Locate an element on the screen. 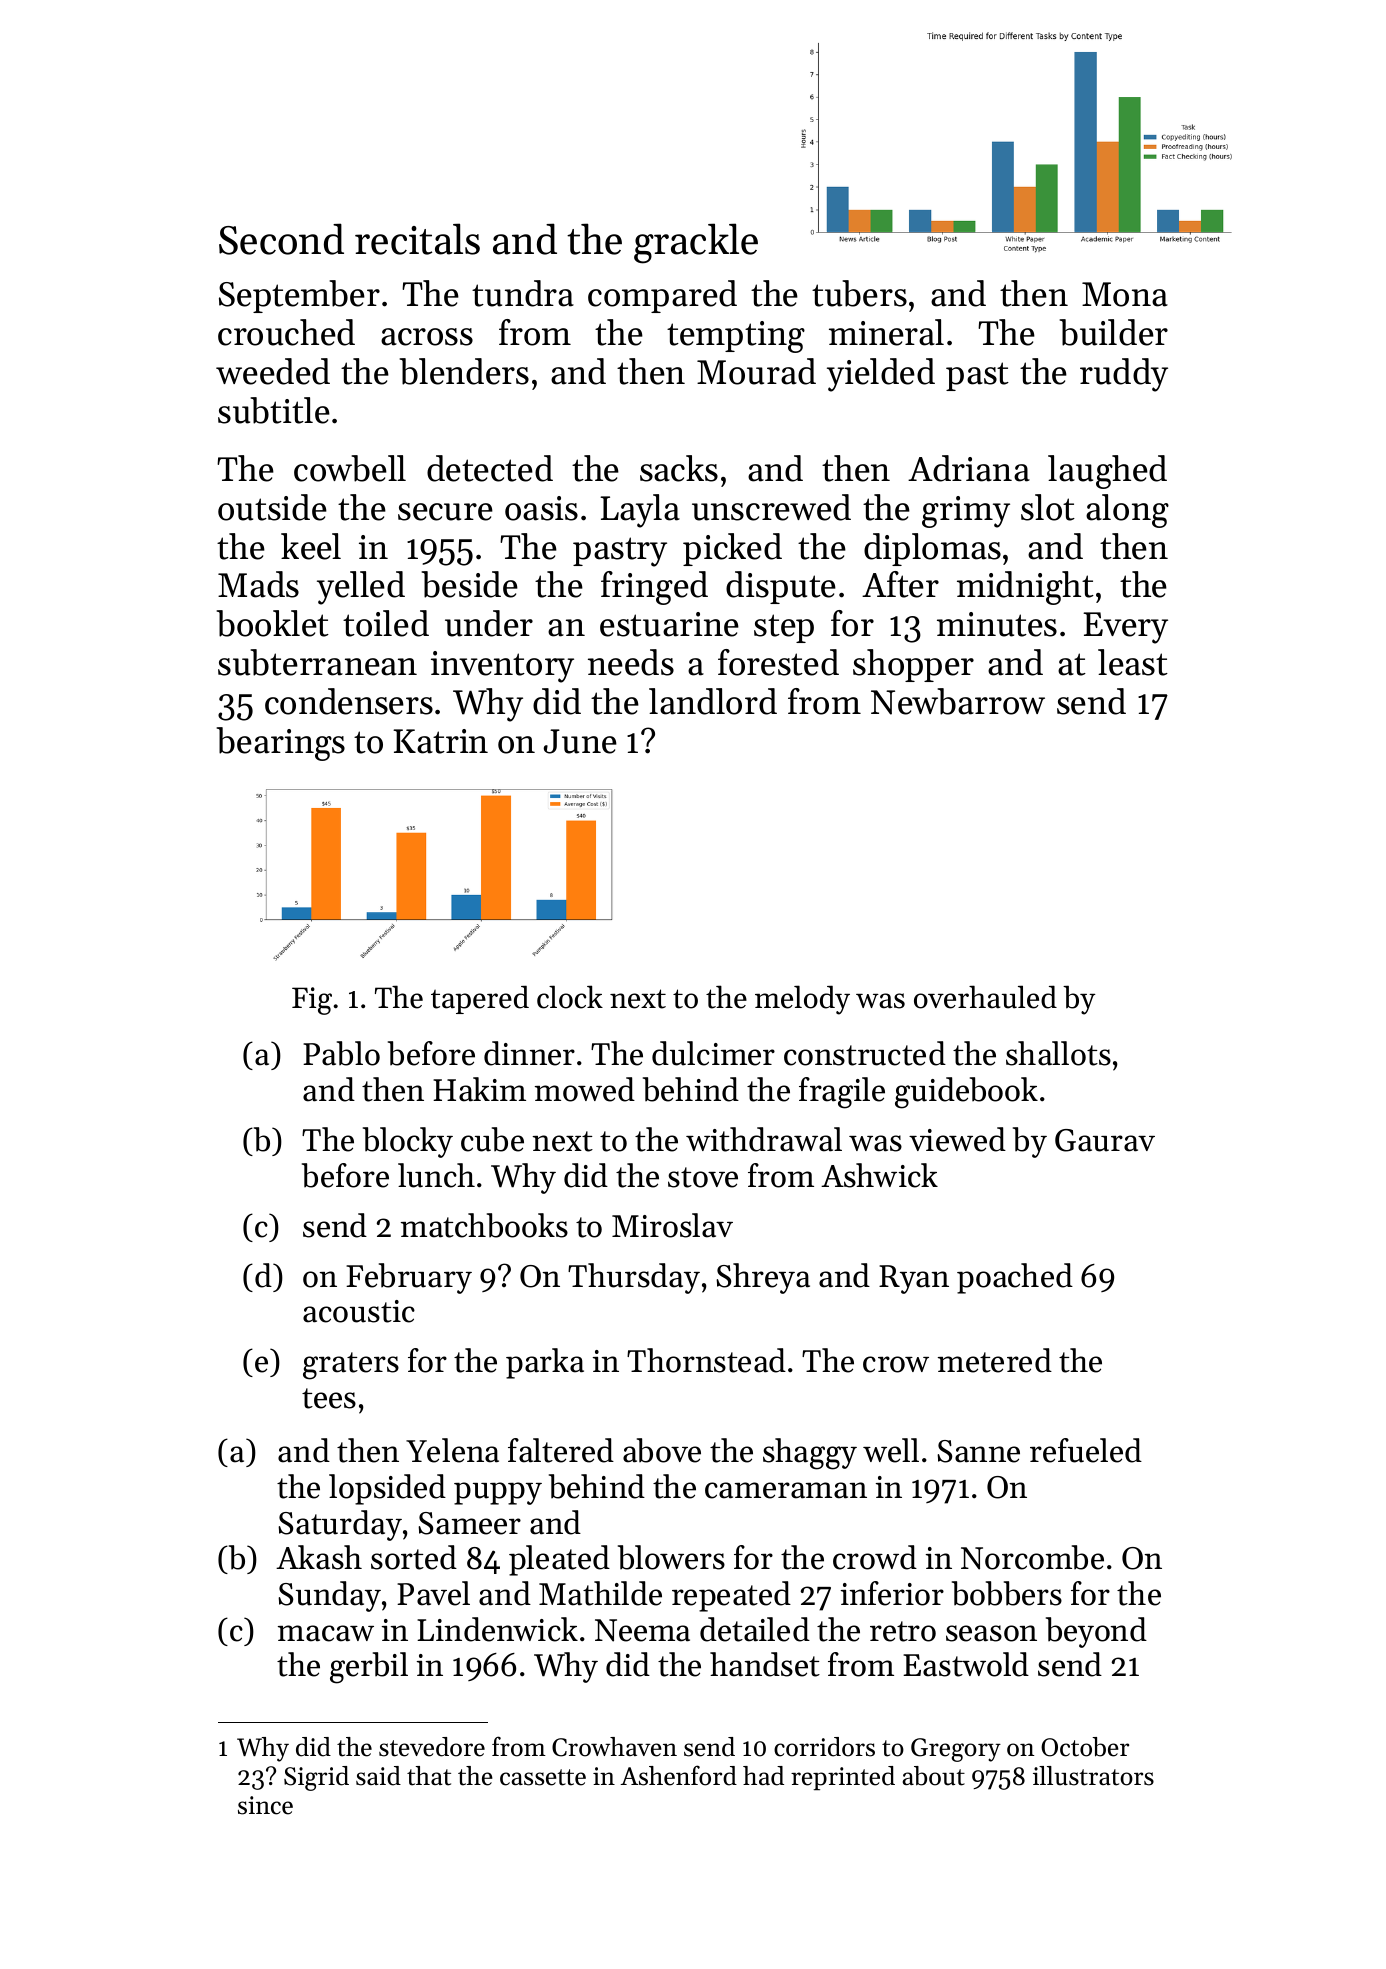 This screenshot has height=1969, width=1386. dulcimer is located at coordinates (713, 1053).
